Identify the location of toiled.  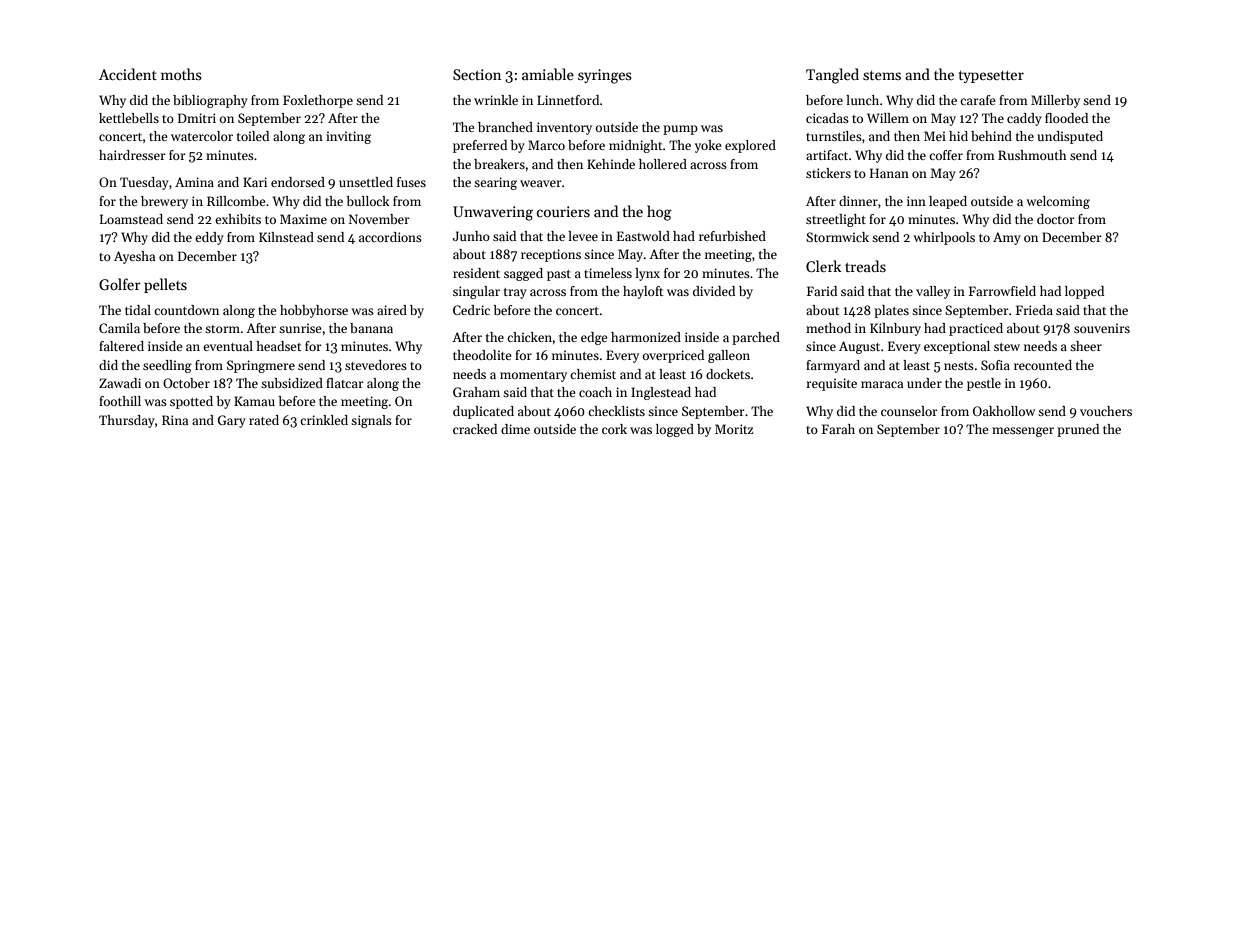
(253, 136).
